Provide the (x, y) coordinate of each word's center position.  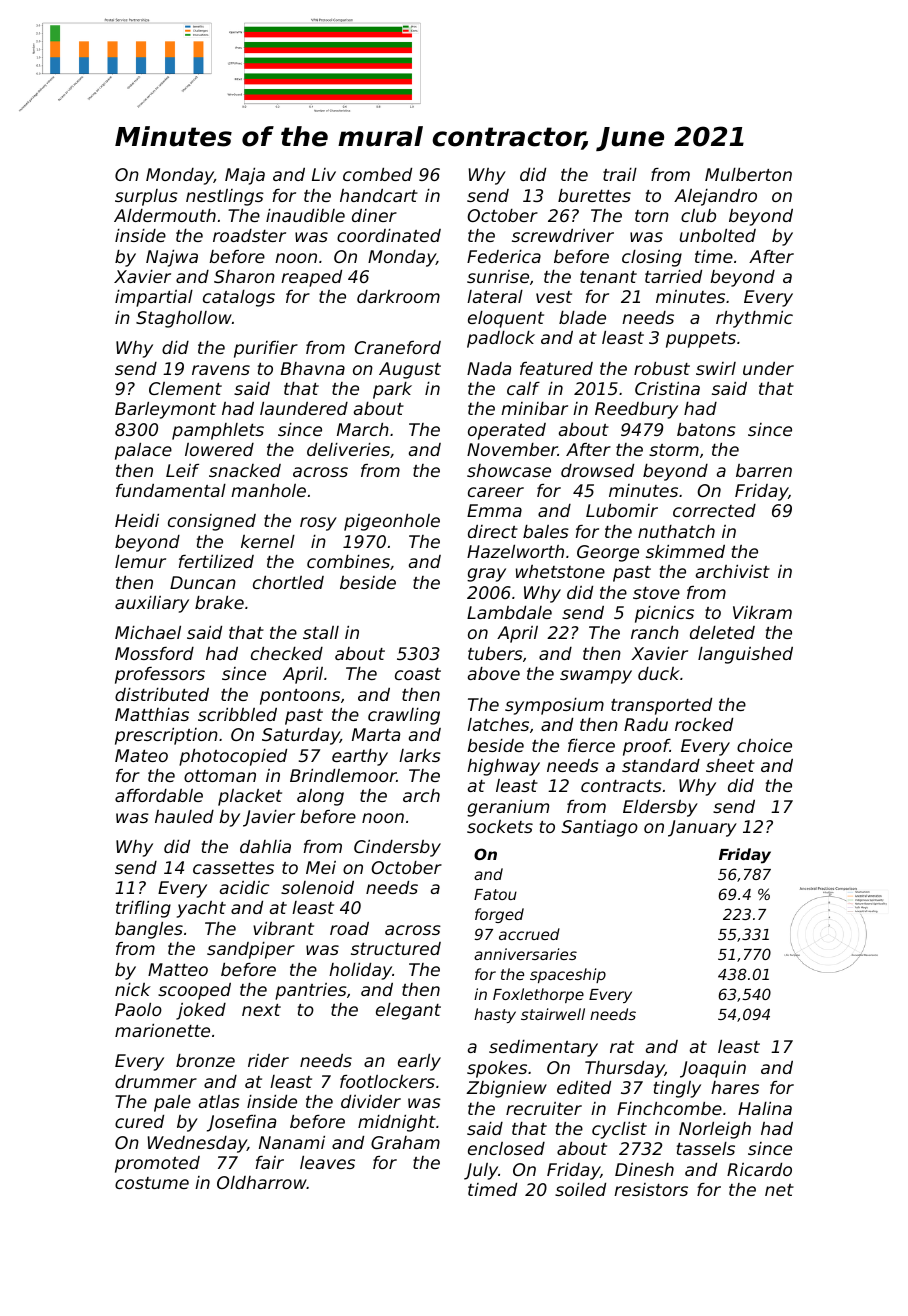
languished (745, 655)
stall (321, 632)
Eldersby (660, 808)
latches (498, 724)
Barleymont (165, 410)
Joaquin (713, 1069)
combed (377, 174)
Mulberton (748, 174)
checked (287, 653)
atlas (219, 1101)
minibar (534, 408)
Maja (245, 176)
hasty (495, 1015)
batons (706, 429)
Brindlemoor (343, 775)
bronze (205, 1060)
